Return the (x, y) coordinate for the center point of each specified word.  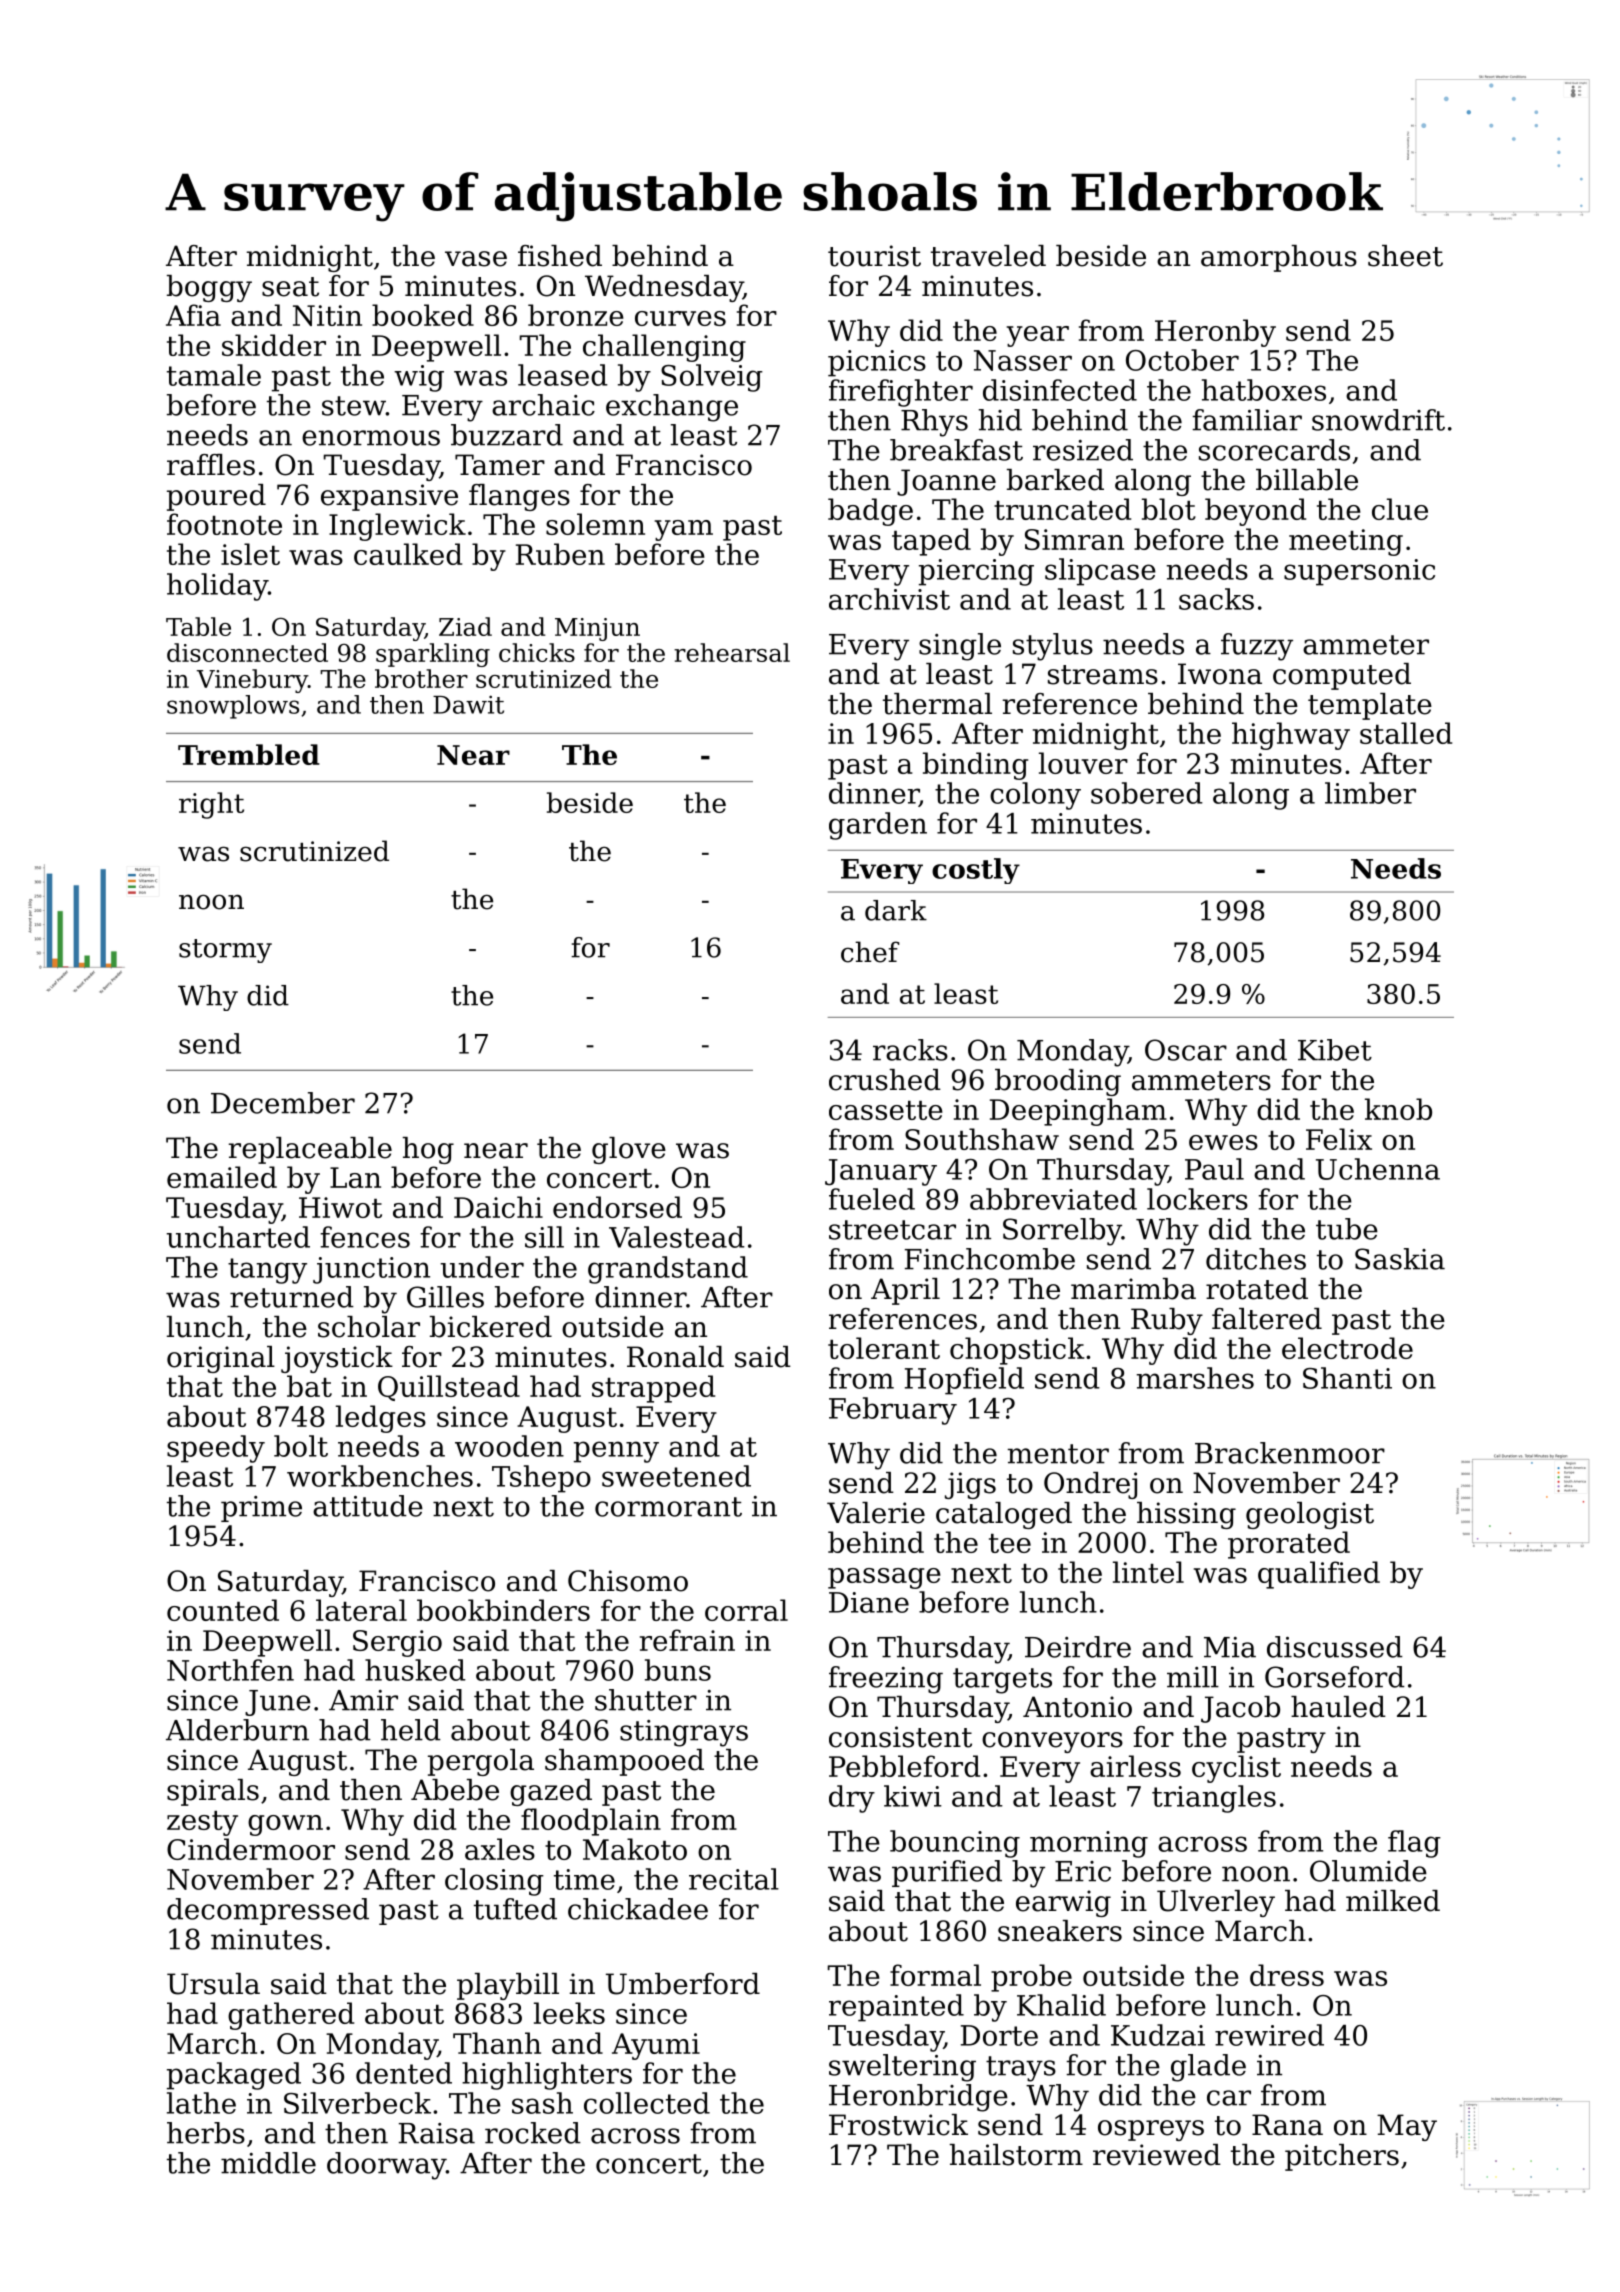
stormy (225, 951)
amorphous (1279, 258)
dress (1287, 1975)
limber (1370, 793)
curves (680, 318)
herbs (206, 2133)
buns (678, 1670)
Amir (363, 1700)
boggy (209, 288)
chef (870, 952)
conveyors (1052, 1742)
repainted (896, 2008)
